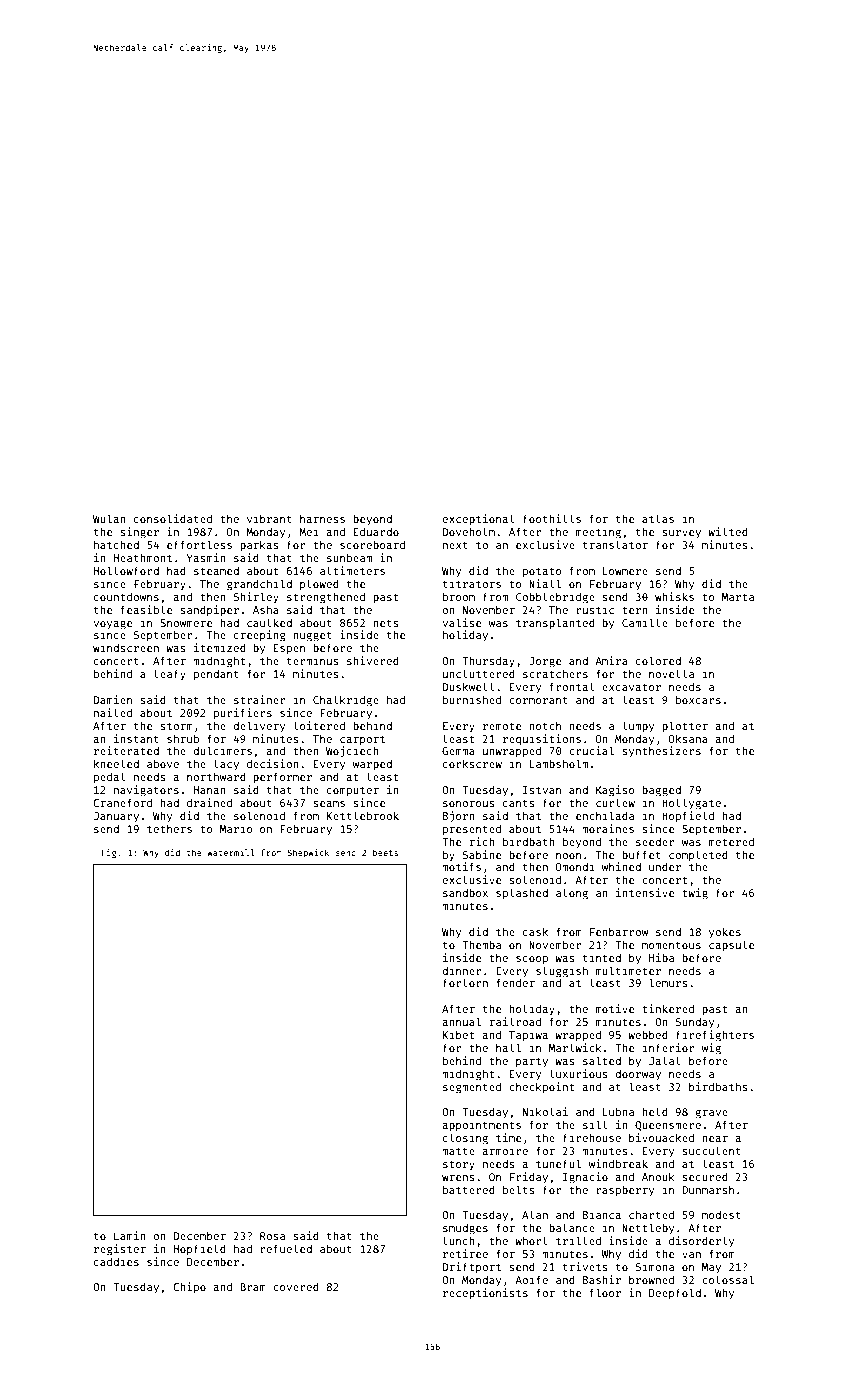 The image size is (849, 1400). Describe the element at coordinates (259, 546) in the screenshot. I see `parkas` at that location.
